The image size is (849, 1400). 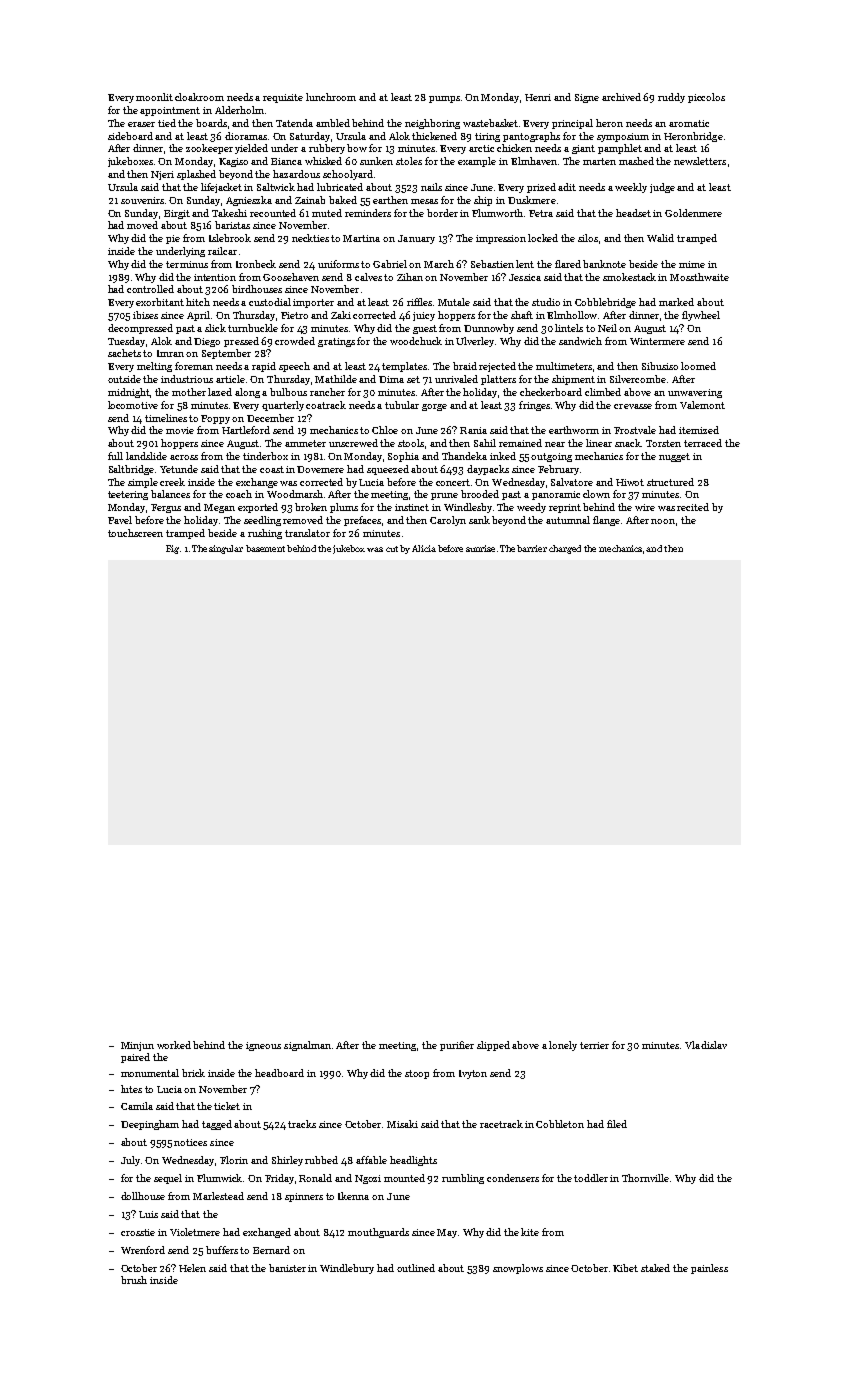 I want to click on igneous, so click(x=263, y=1046).
